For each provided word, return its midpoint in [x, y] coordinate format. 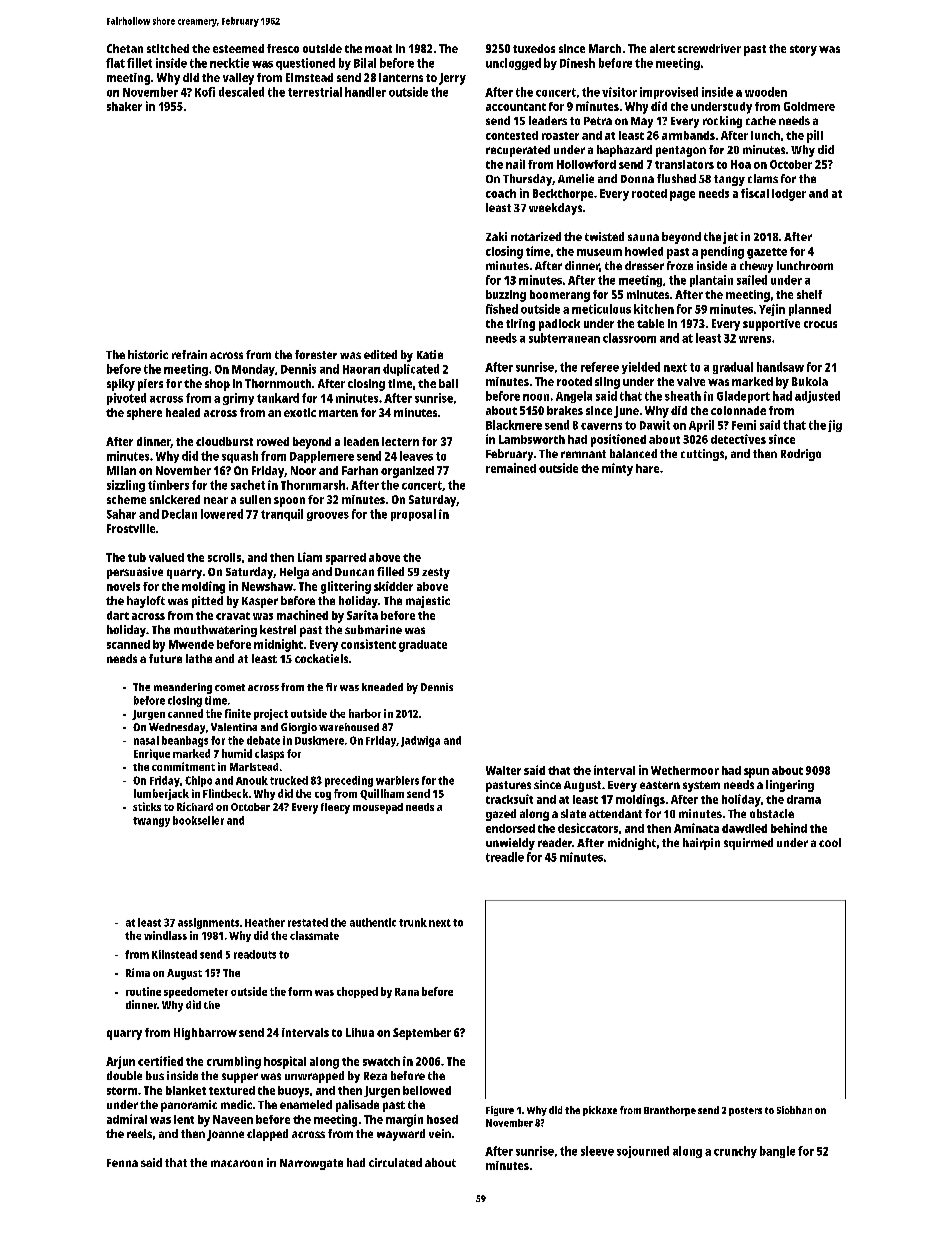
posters [745, 1111]
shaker [124, 106]
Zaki [496, 236]
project [271, 714]
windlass [165, 935]
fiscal [755, 193]
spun [756, 773]
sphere [144, 414]
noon [536, 397]
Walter [503, 770]
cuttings [702, 455]
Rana [407, 992]
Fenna [122, 1163]
